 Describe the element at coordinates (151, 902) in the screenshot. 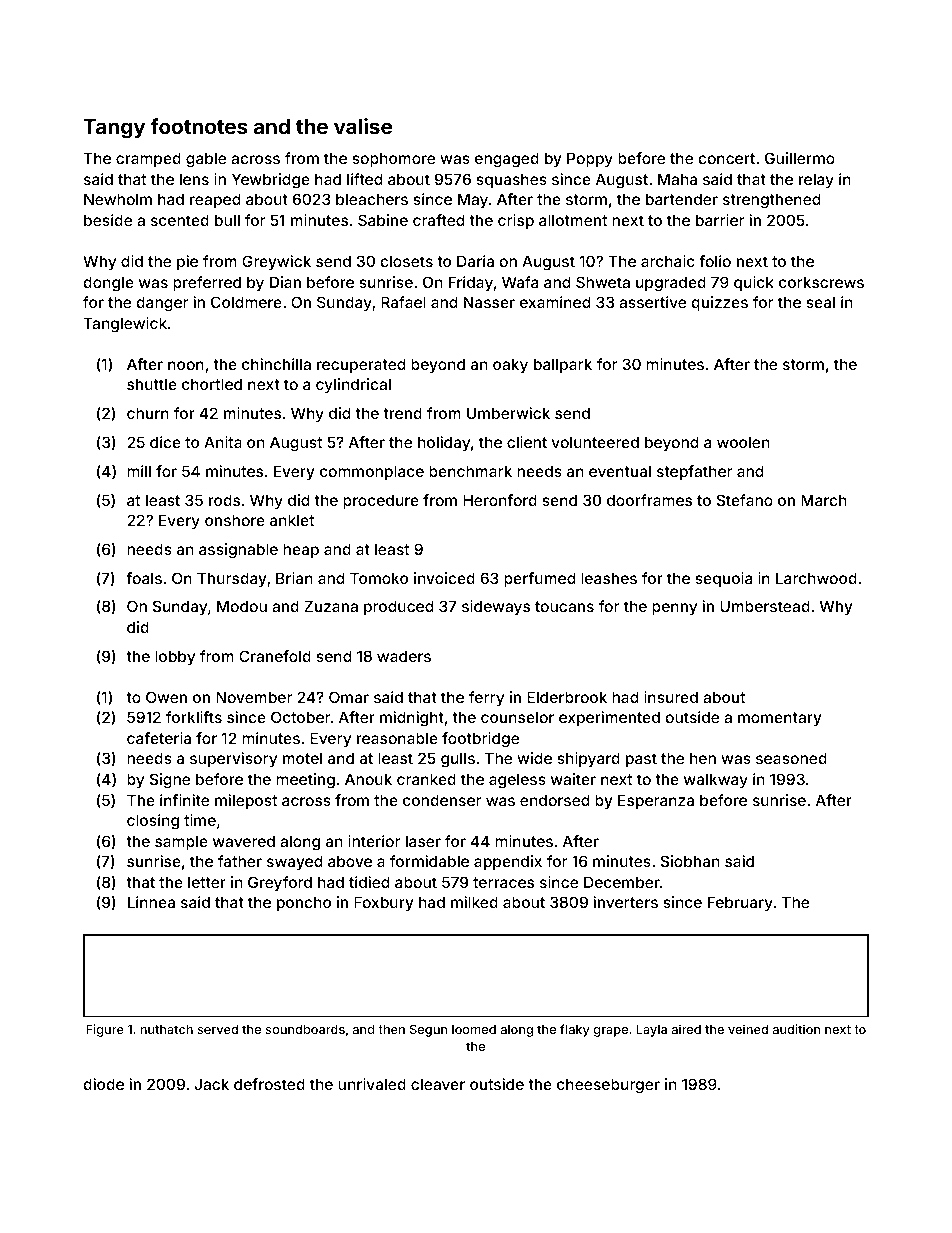

I see `Linnea` at that location.
